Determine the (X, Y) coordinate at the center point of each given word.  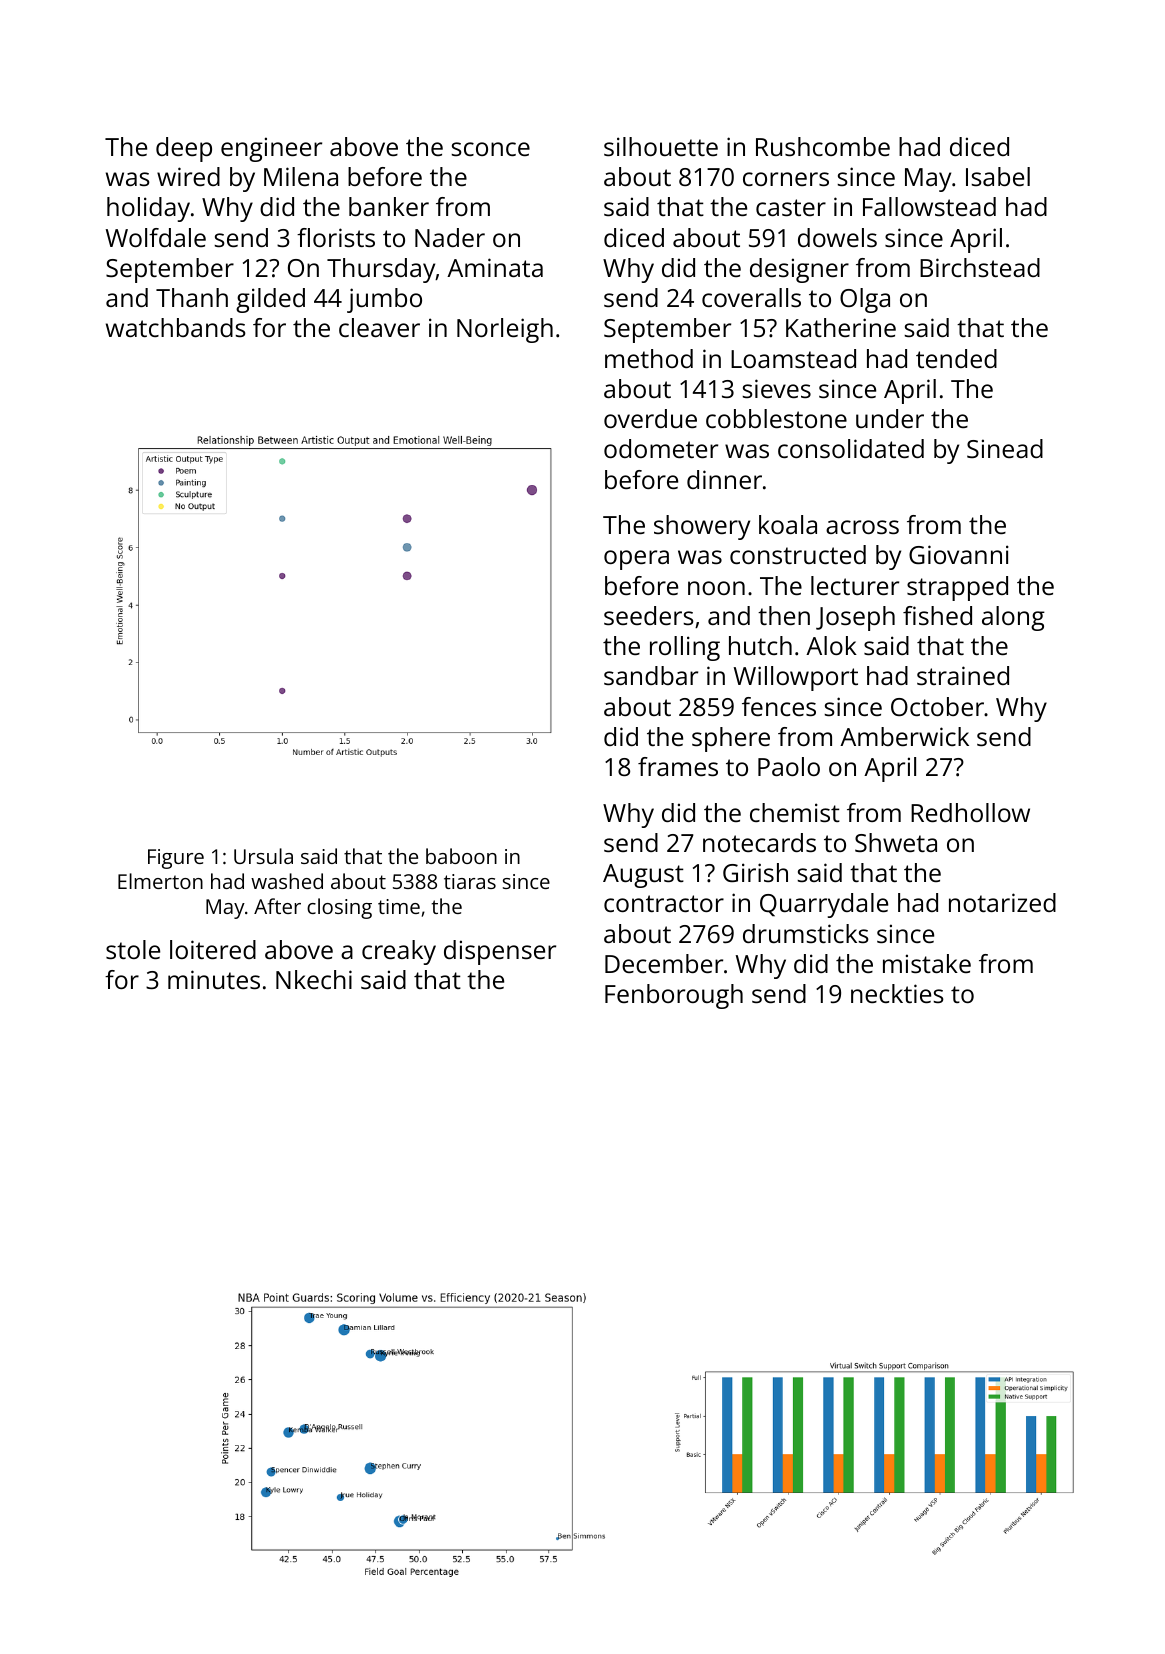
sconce (490, 149)
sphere (731, 739)
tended (956, 358)
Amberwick (904, 736)
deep (184, 149)
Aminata (495, 267)
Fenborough (674, 996)
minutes (214, 979)
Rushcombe (823, 146)
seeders (649, 615)
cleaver (379, 327)
